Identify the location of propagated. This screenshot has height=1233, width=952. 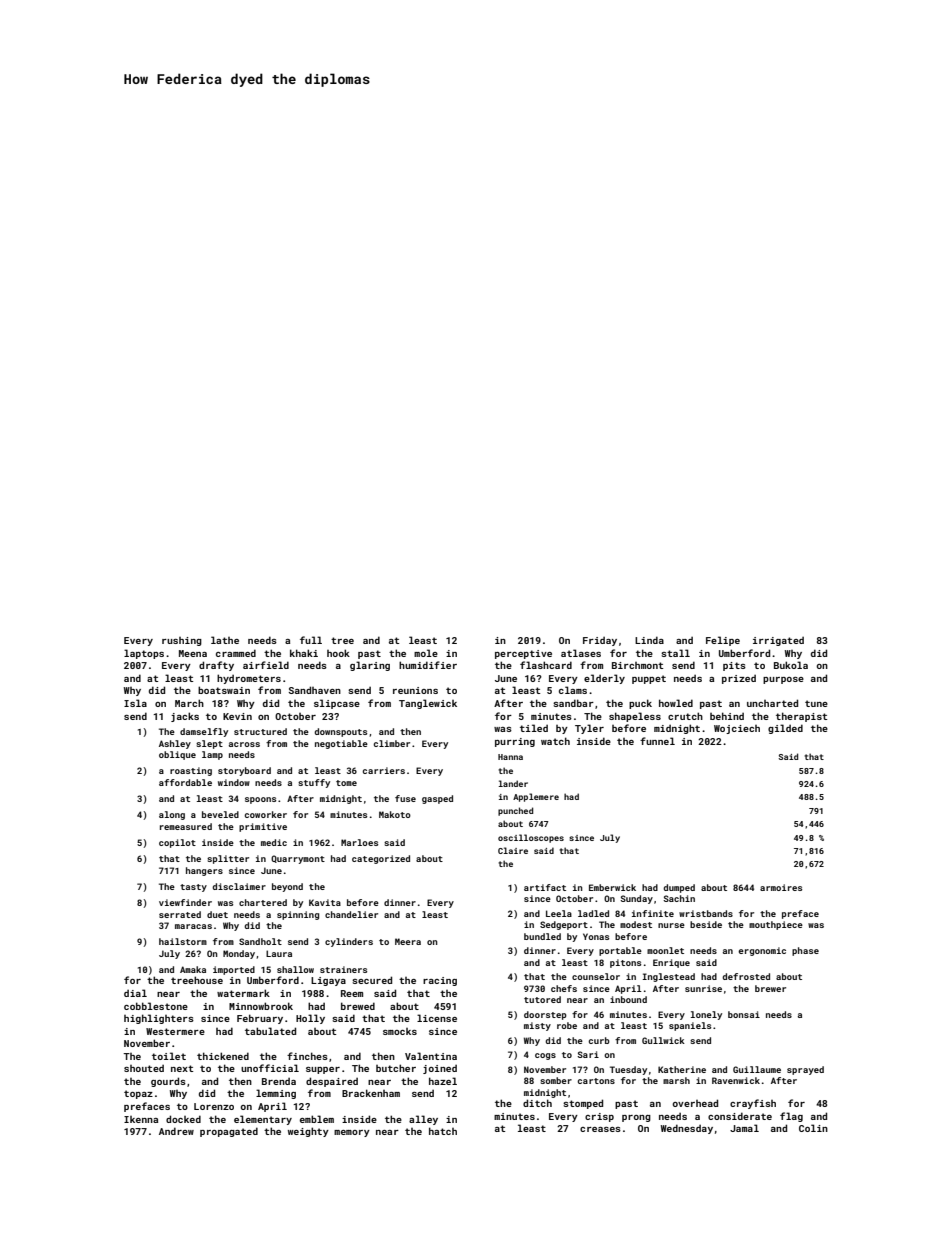
(229, 1132).
